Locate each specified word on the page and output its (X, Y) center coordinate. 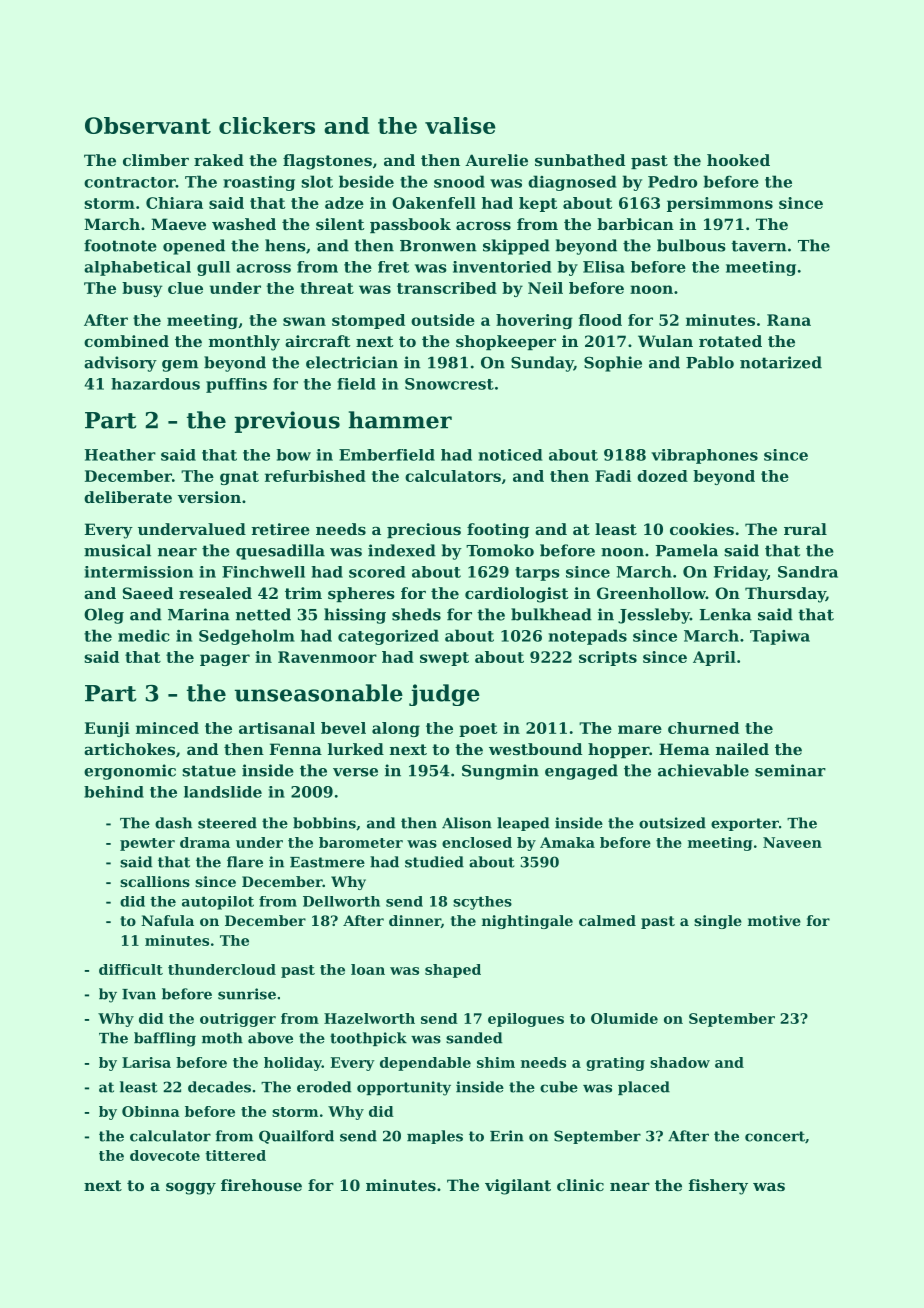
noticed (510, 455)
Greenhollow (651, 593)
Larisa (146, 1062)
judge (444, 695)
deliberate (128, 497)
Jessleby (654, 616)
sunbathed (580, 160)
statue (209, 771)
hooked (738, 160)
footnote (120, 245)
